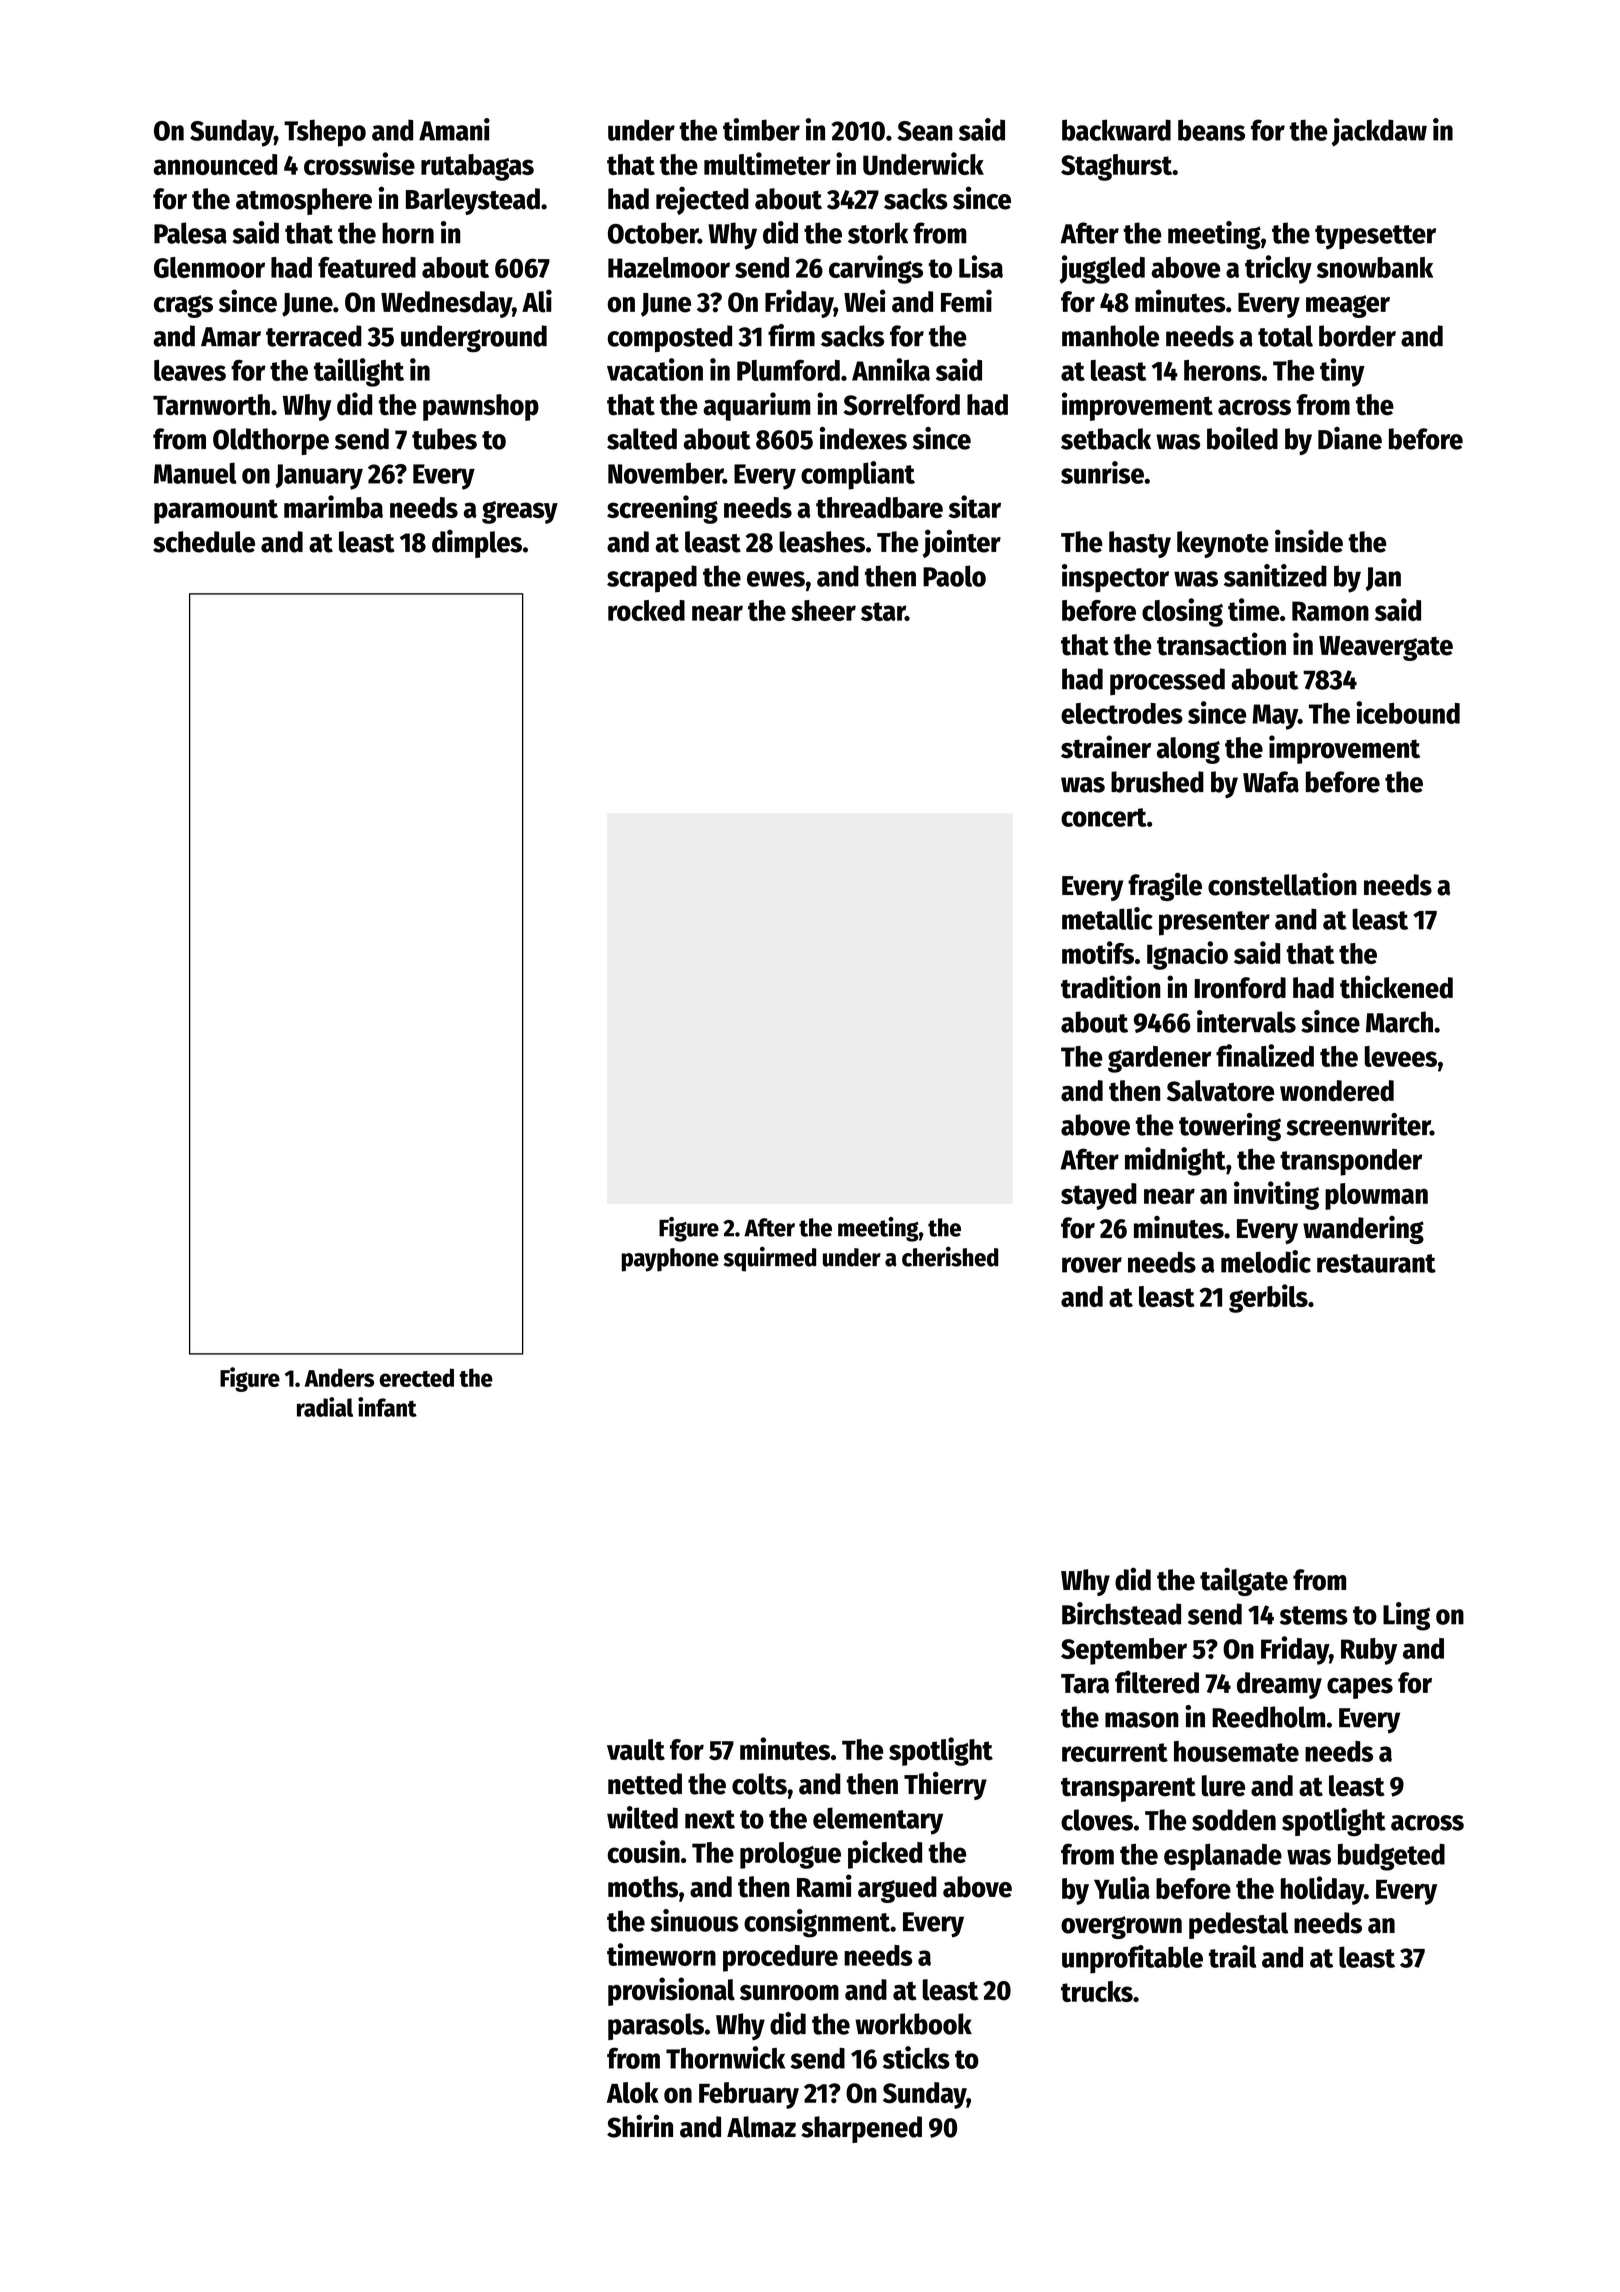 Image resolution: width=1620 pixels, height=2292 pixels. What do you see at coordinates (1116, 130) in the screenshot?
I see `backward` at bounding box center [1116, 130].
